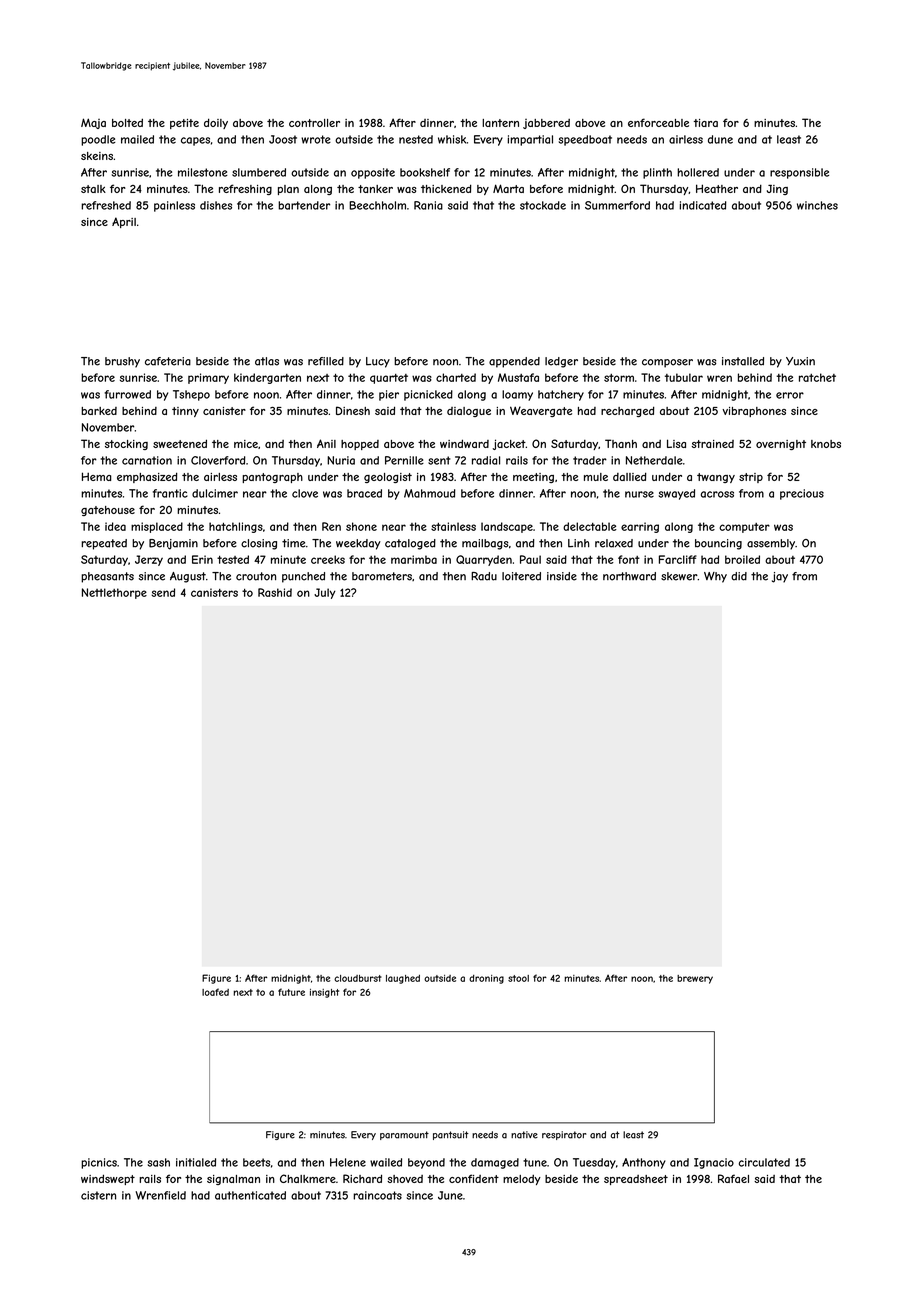  I want to click on stool, so click(518, 978).
